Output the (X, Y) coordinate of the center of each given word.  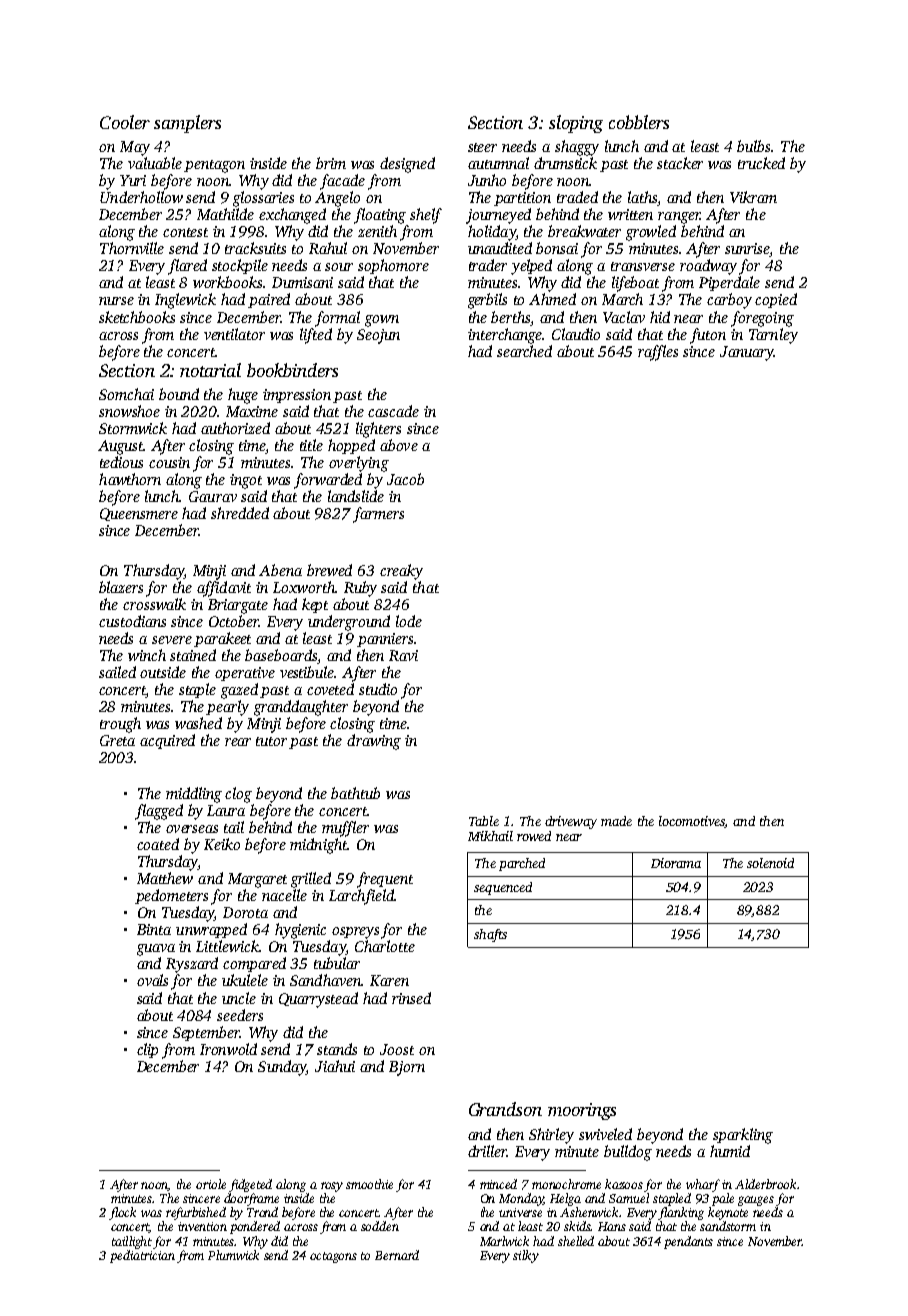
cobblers (639, 122)
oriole (211, 1184)
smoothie (369, 1184)
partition (522, 199)
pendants (688, 1242)
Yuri (133, 180)
